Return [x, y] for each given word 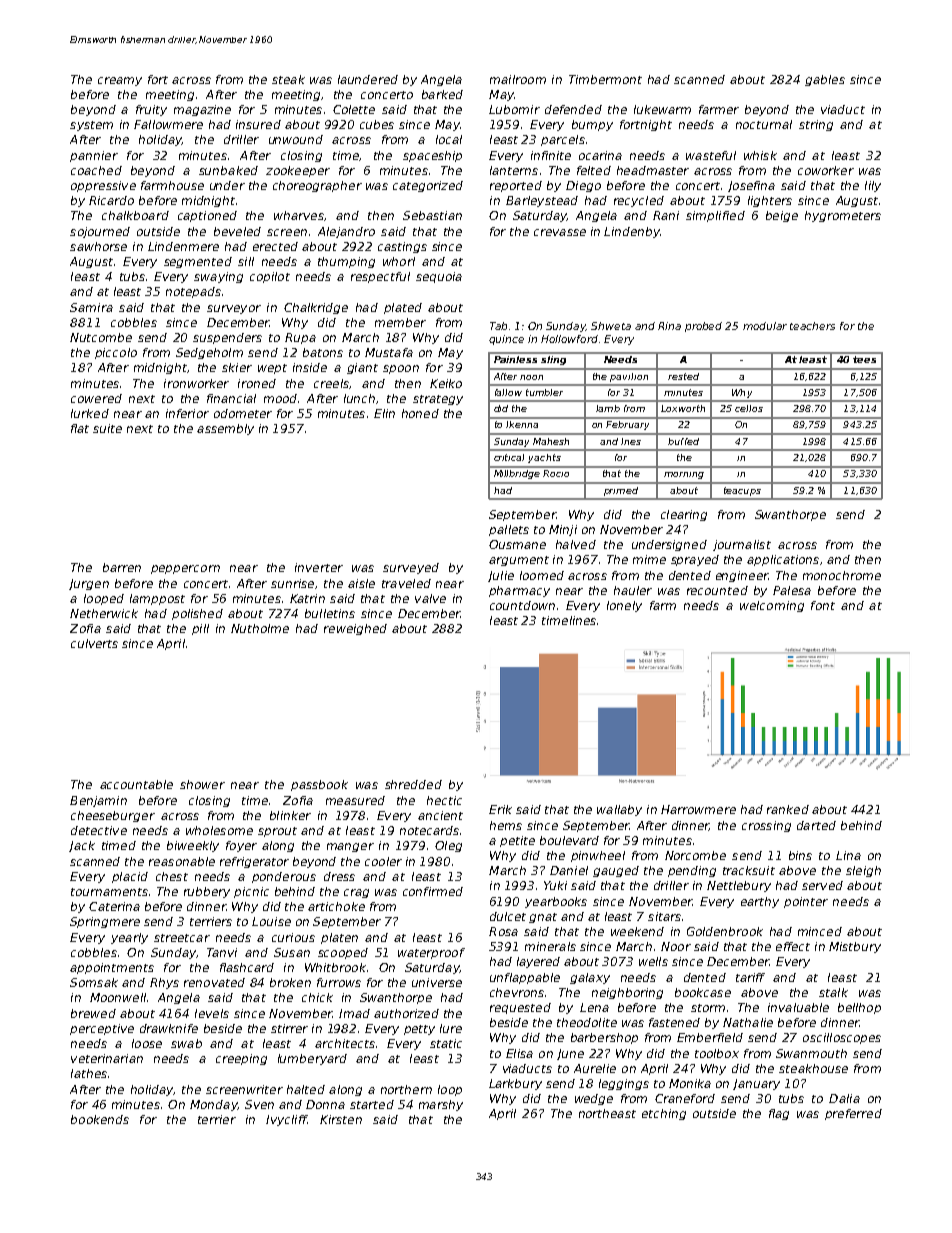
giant [362, 368]
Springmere [105, 922]
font [823, 605]
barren [122, 567]
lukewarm [662, 109]
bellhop [859, 1008]
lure [451, 1028]
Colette [354, 109]
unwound [296, 139]
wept [272, 369]
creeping [241, 1059]
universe [437, 982]
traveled [406, 583]
